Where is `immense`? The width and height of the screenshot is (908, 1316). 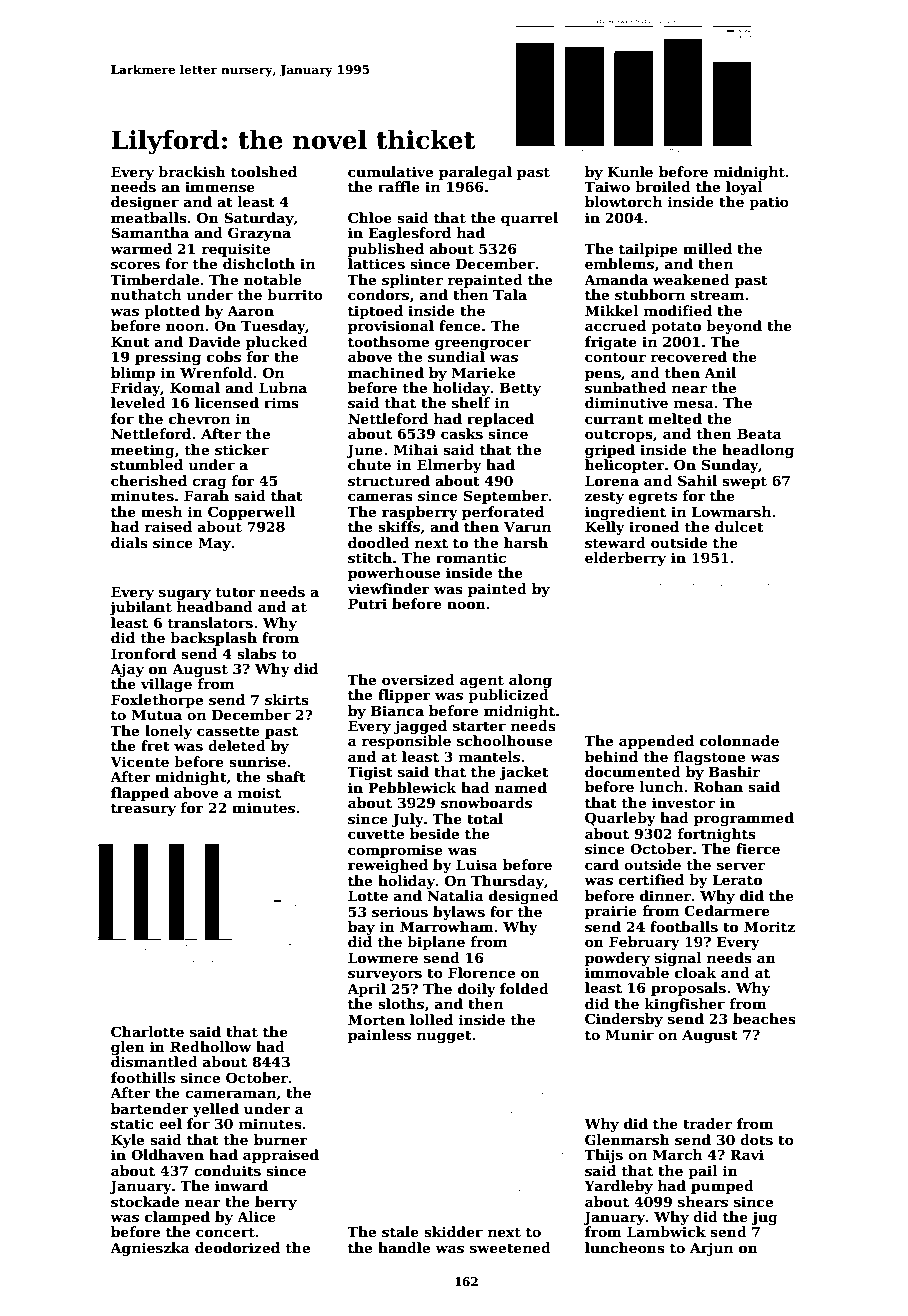 immense is located at coordinates (220, 186).
